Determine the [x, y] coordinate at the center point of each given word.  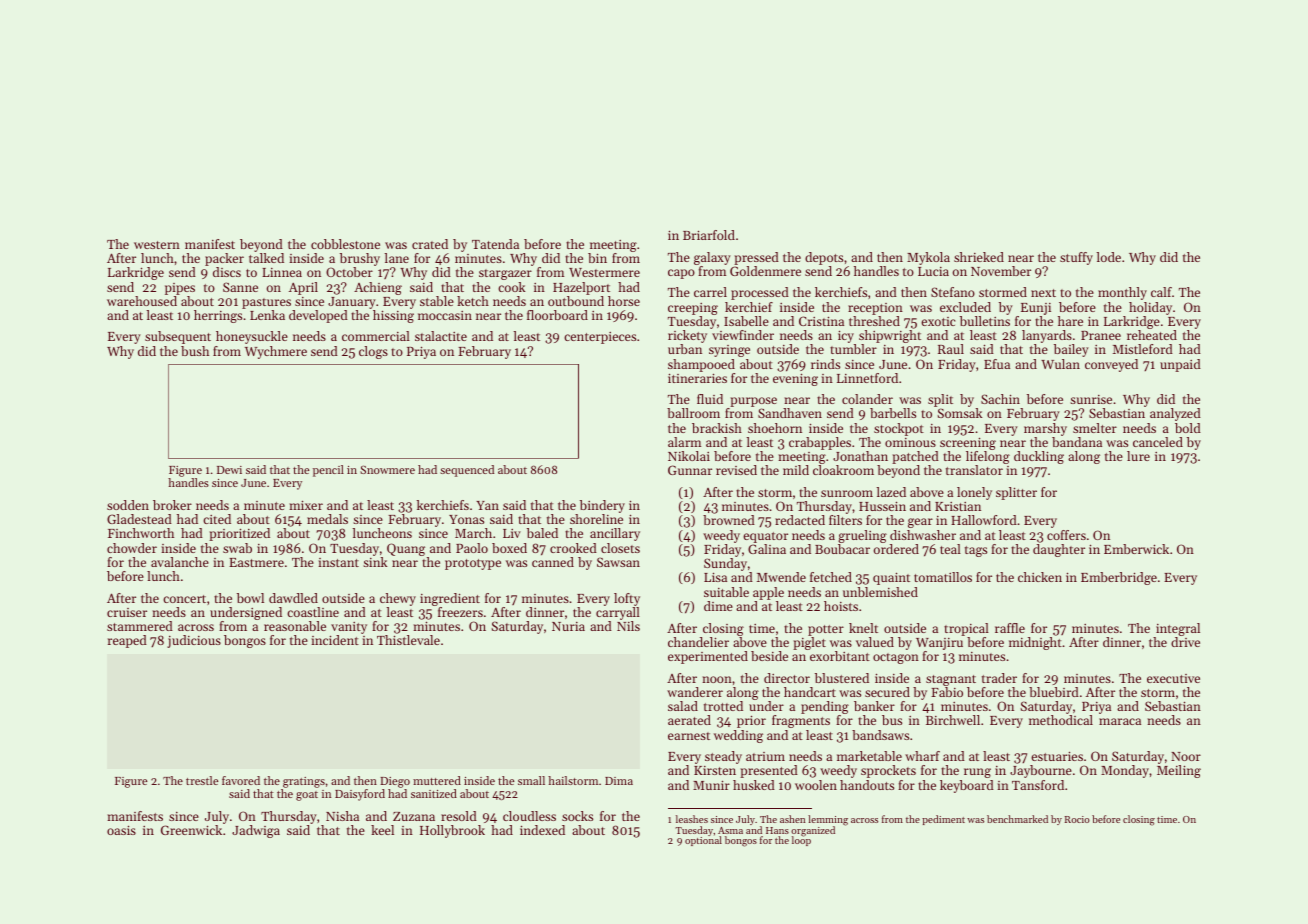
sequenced [467, 471]
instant [338, 562]
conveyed [1111, 365]
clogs [373, 352]
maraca [1120, 721]
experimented [708, 657]
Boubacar [842, 549]
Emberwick [1136, 549]
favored [241, 780]
